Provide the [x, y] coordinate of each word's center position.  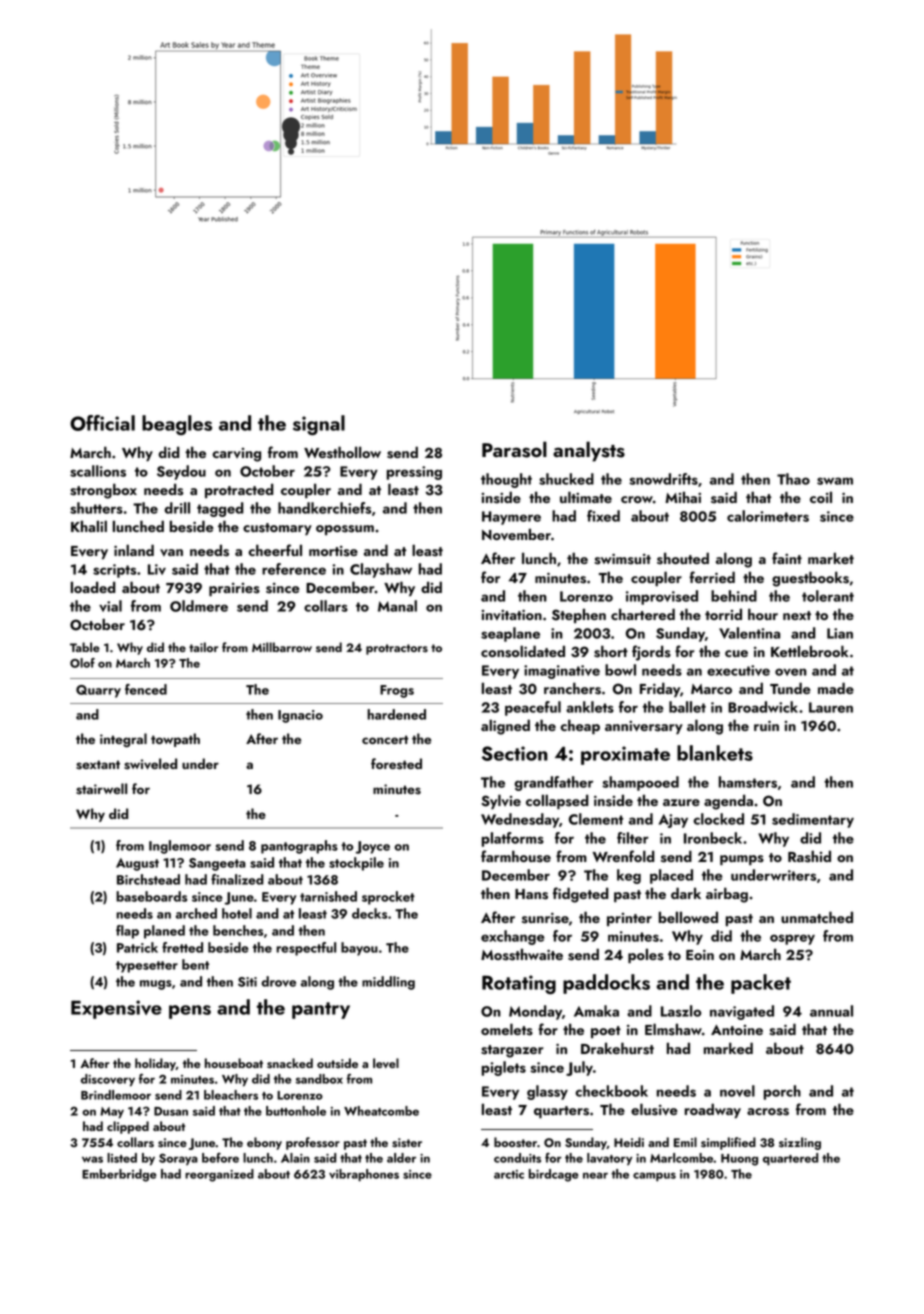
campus [654, 1176]
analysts [589, 451]
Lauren [831, 707]
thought [506, 480]
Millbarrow [282, 647]
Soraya [178, 1159]
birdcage [554, 1175]
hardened [396, 714]
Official [102, 423]
